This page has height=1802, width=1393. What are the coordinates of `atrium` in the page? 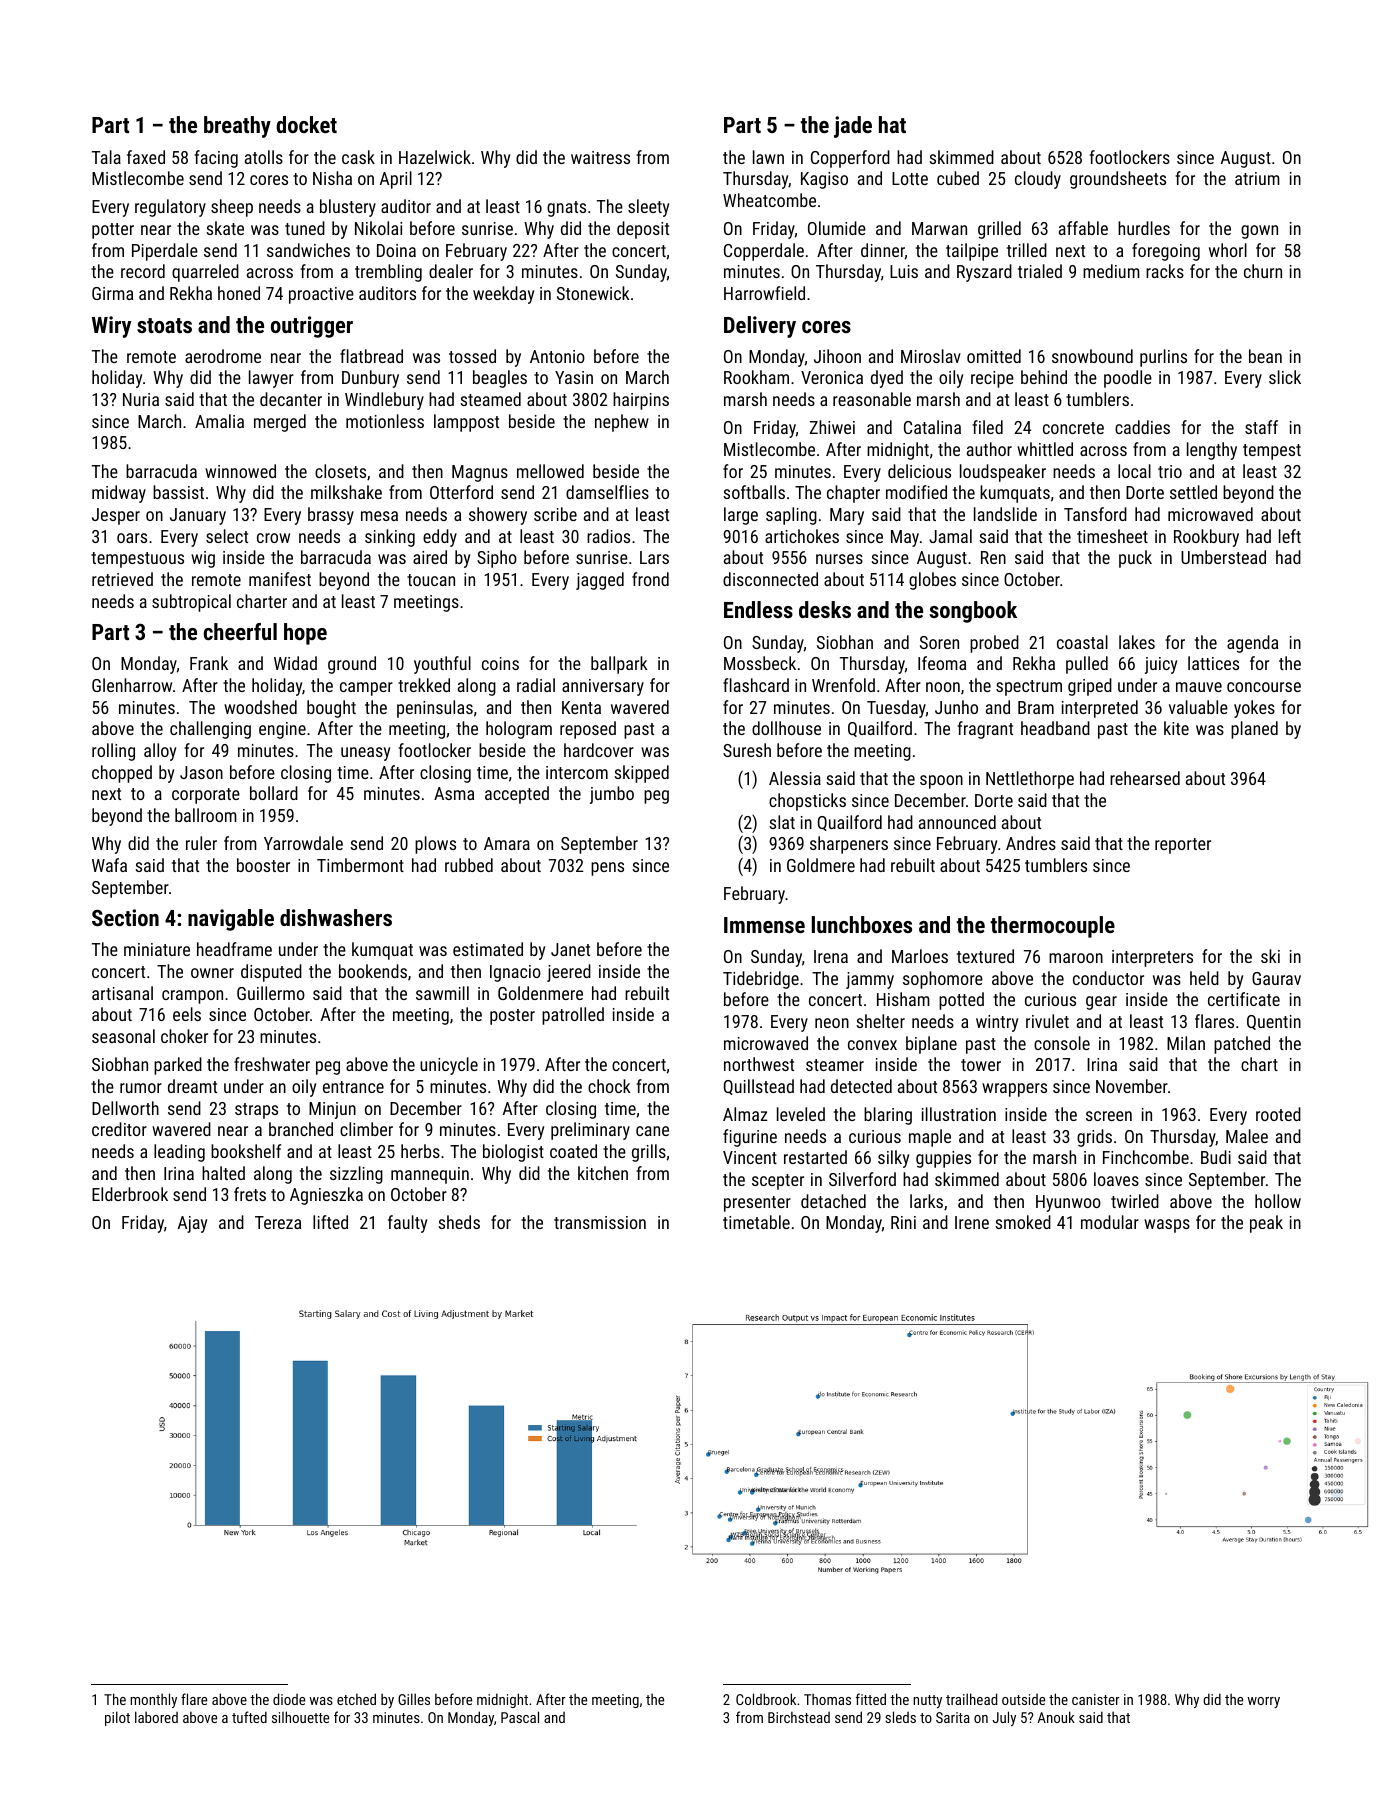 It's located at (1257, 178).
